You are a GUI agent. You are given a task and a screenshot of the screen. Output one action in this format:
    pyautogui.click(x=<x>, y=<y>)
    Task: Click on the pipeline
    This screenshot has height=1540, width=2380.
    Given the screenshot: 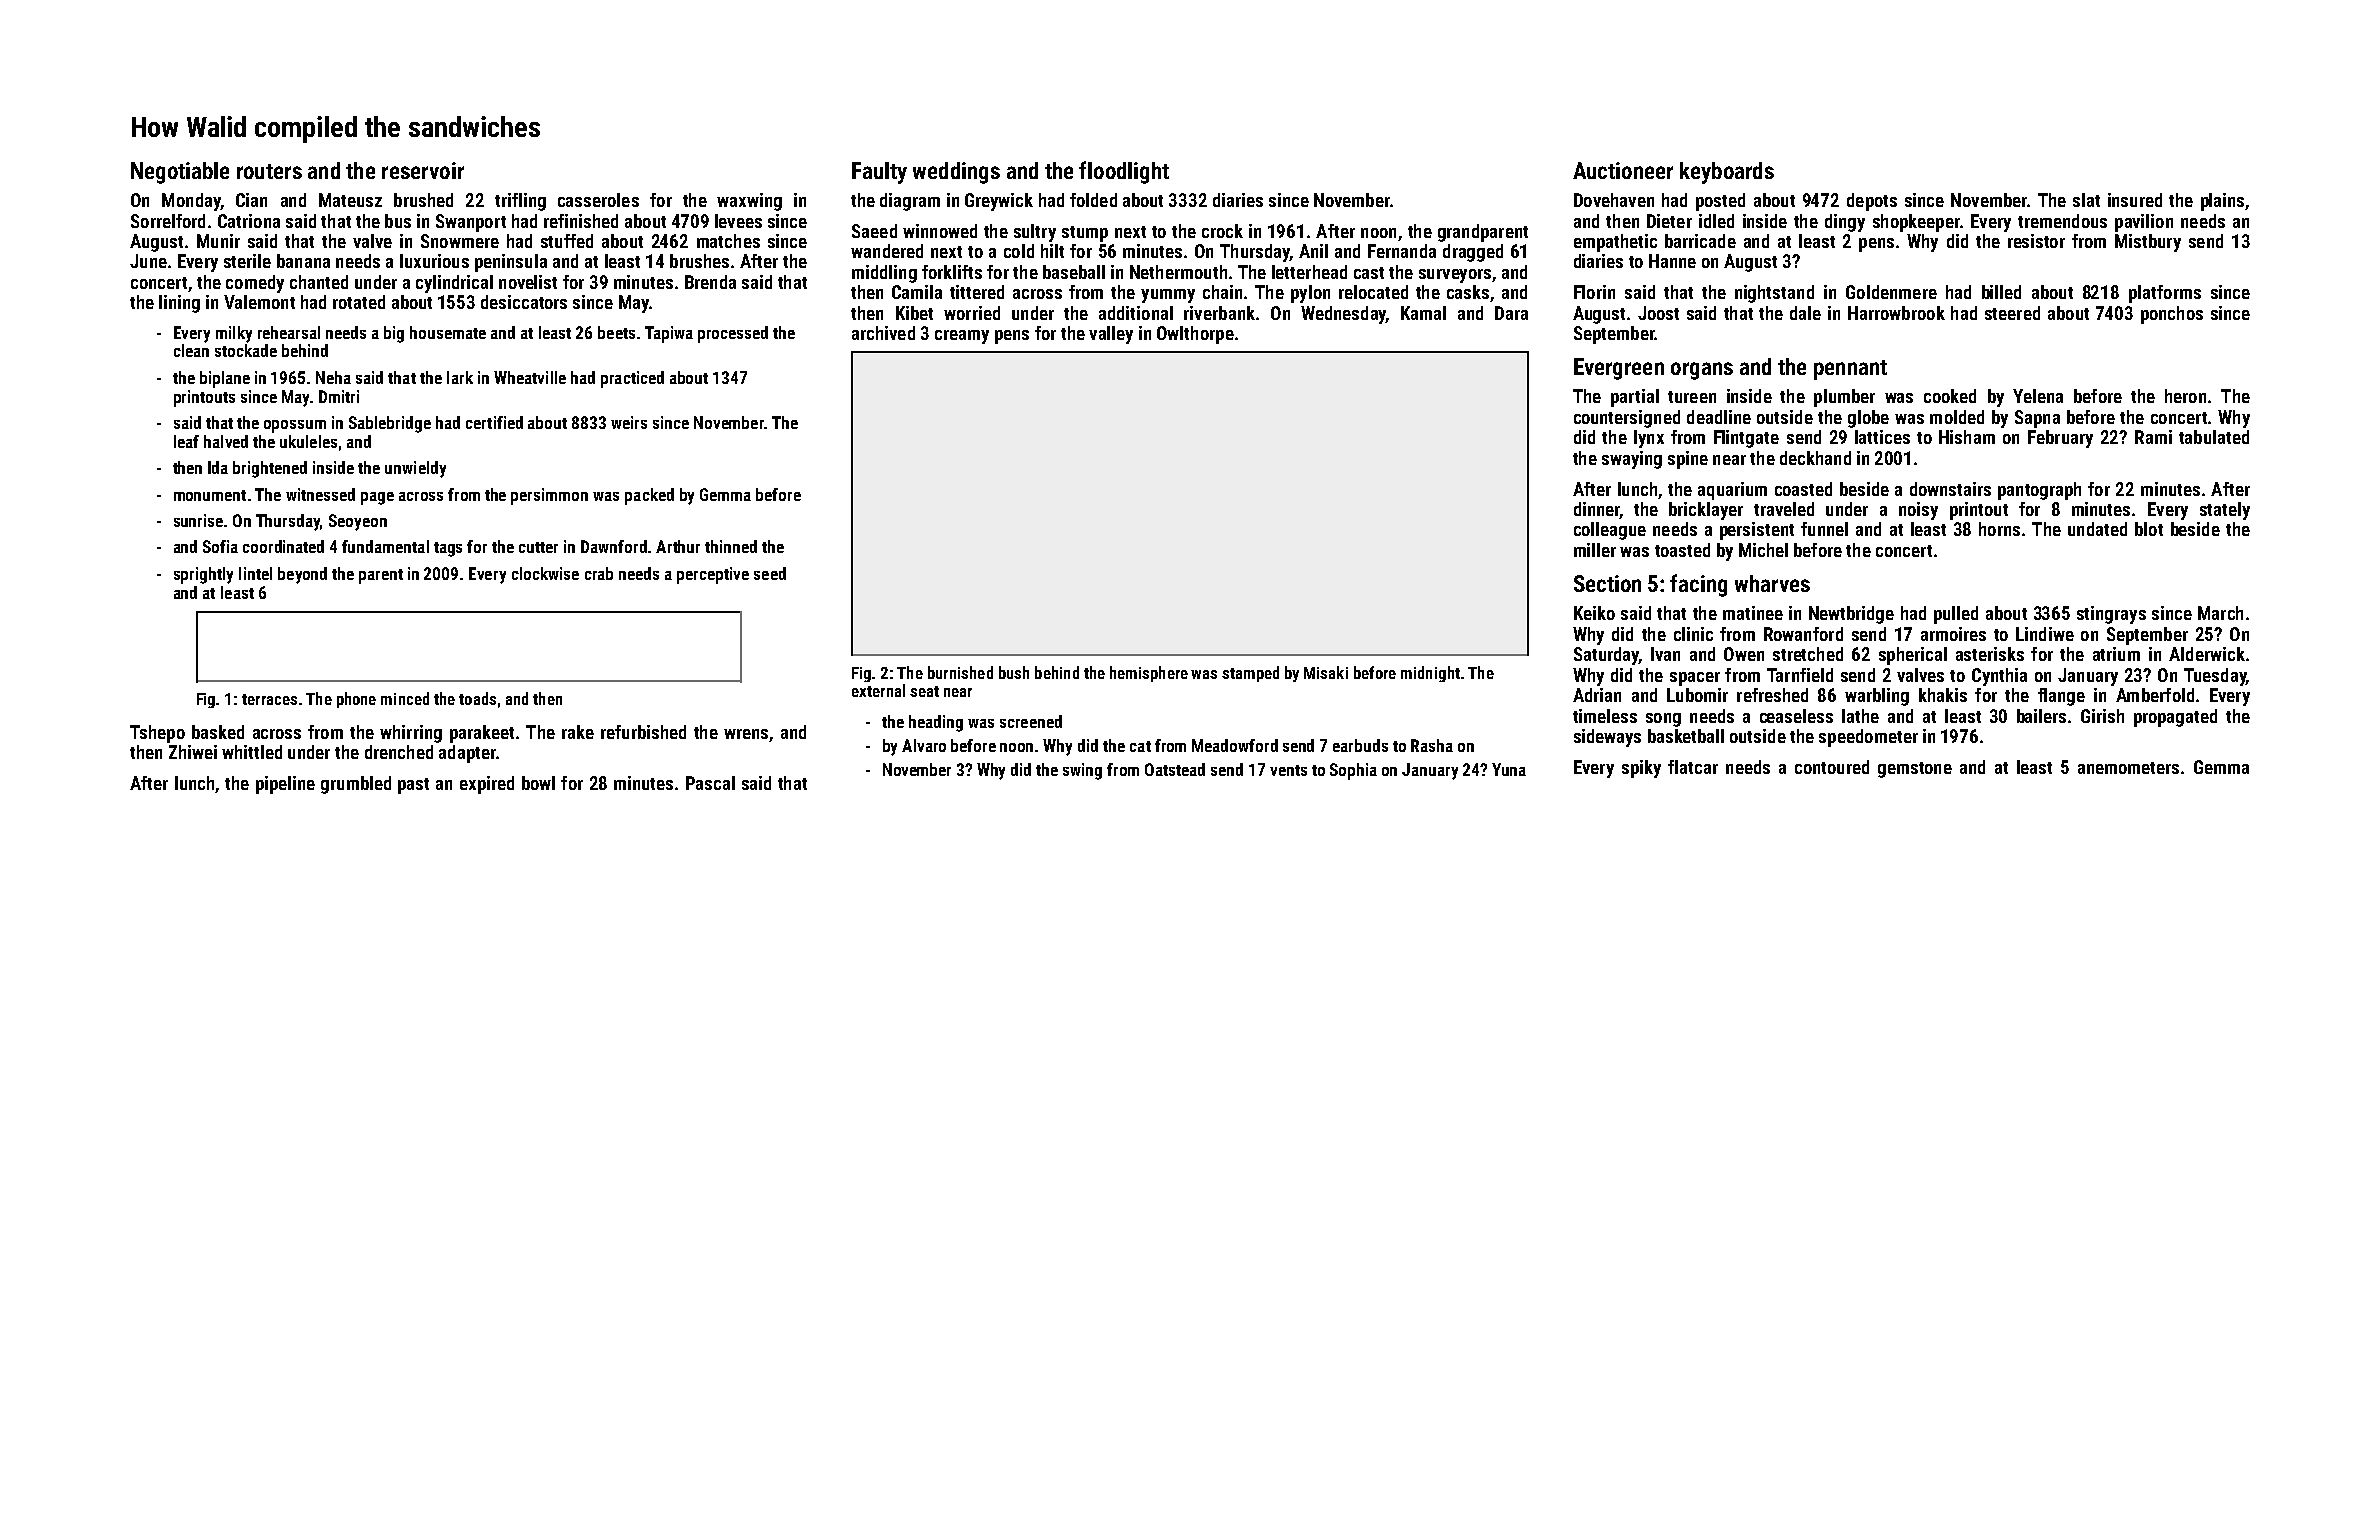 What is the action you would take?
    pyautogui.click(x=285, y=785)
